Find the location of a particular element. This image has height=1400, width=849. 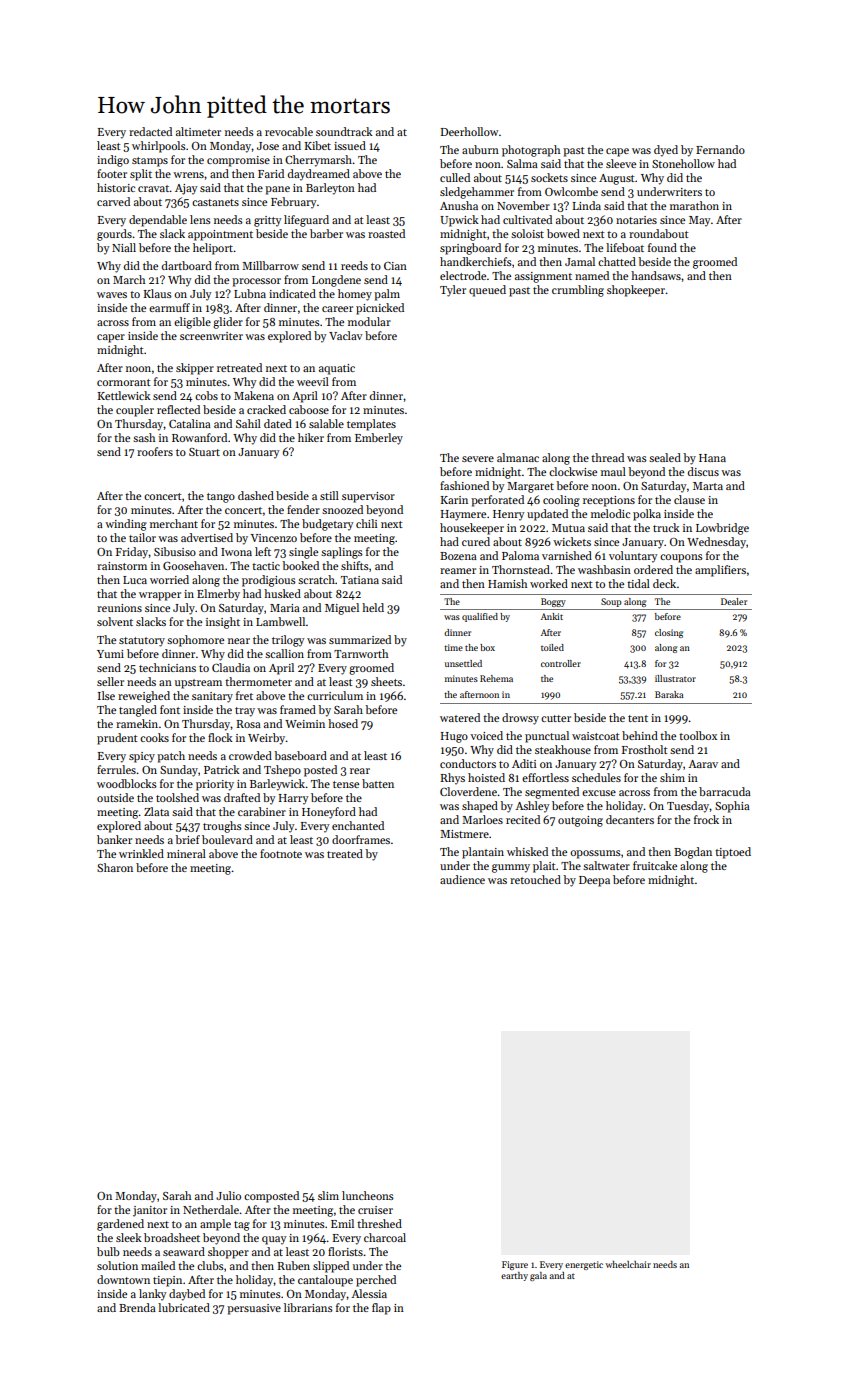

outgoing is located at coordinates (580, 821).
